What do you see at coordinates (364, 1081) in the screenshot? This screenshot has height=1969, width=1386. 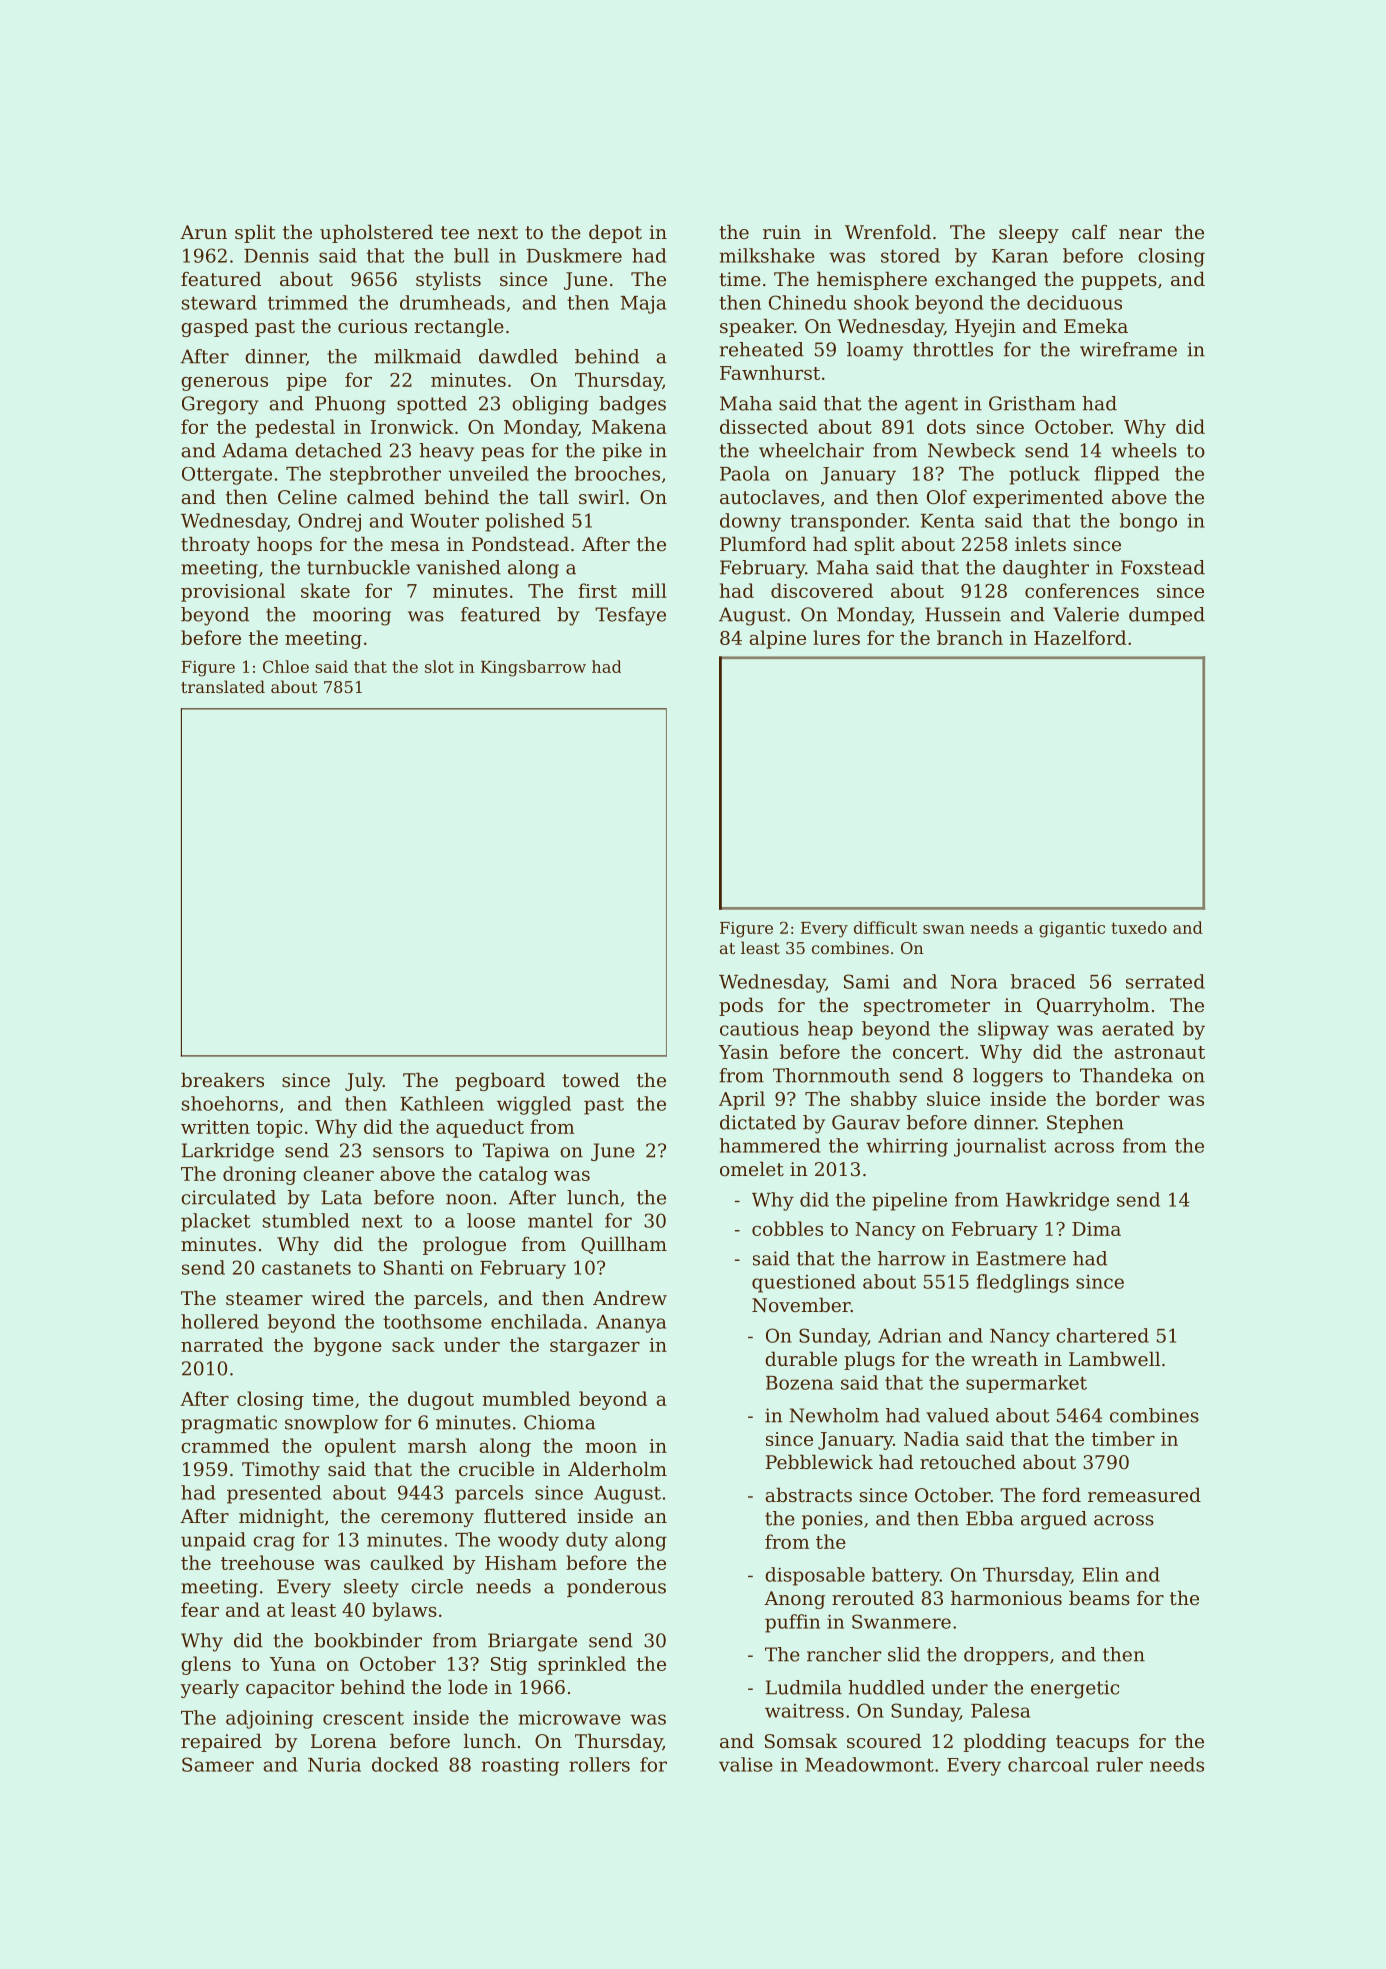 I see `July` at bounding box center [364, 1081].
